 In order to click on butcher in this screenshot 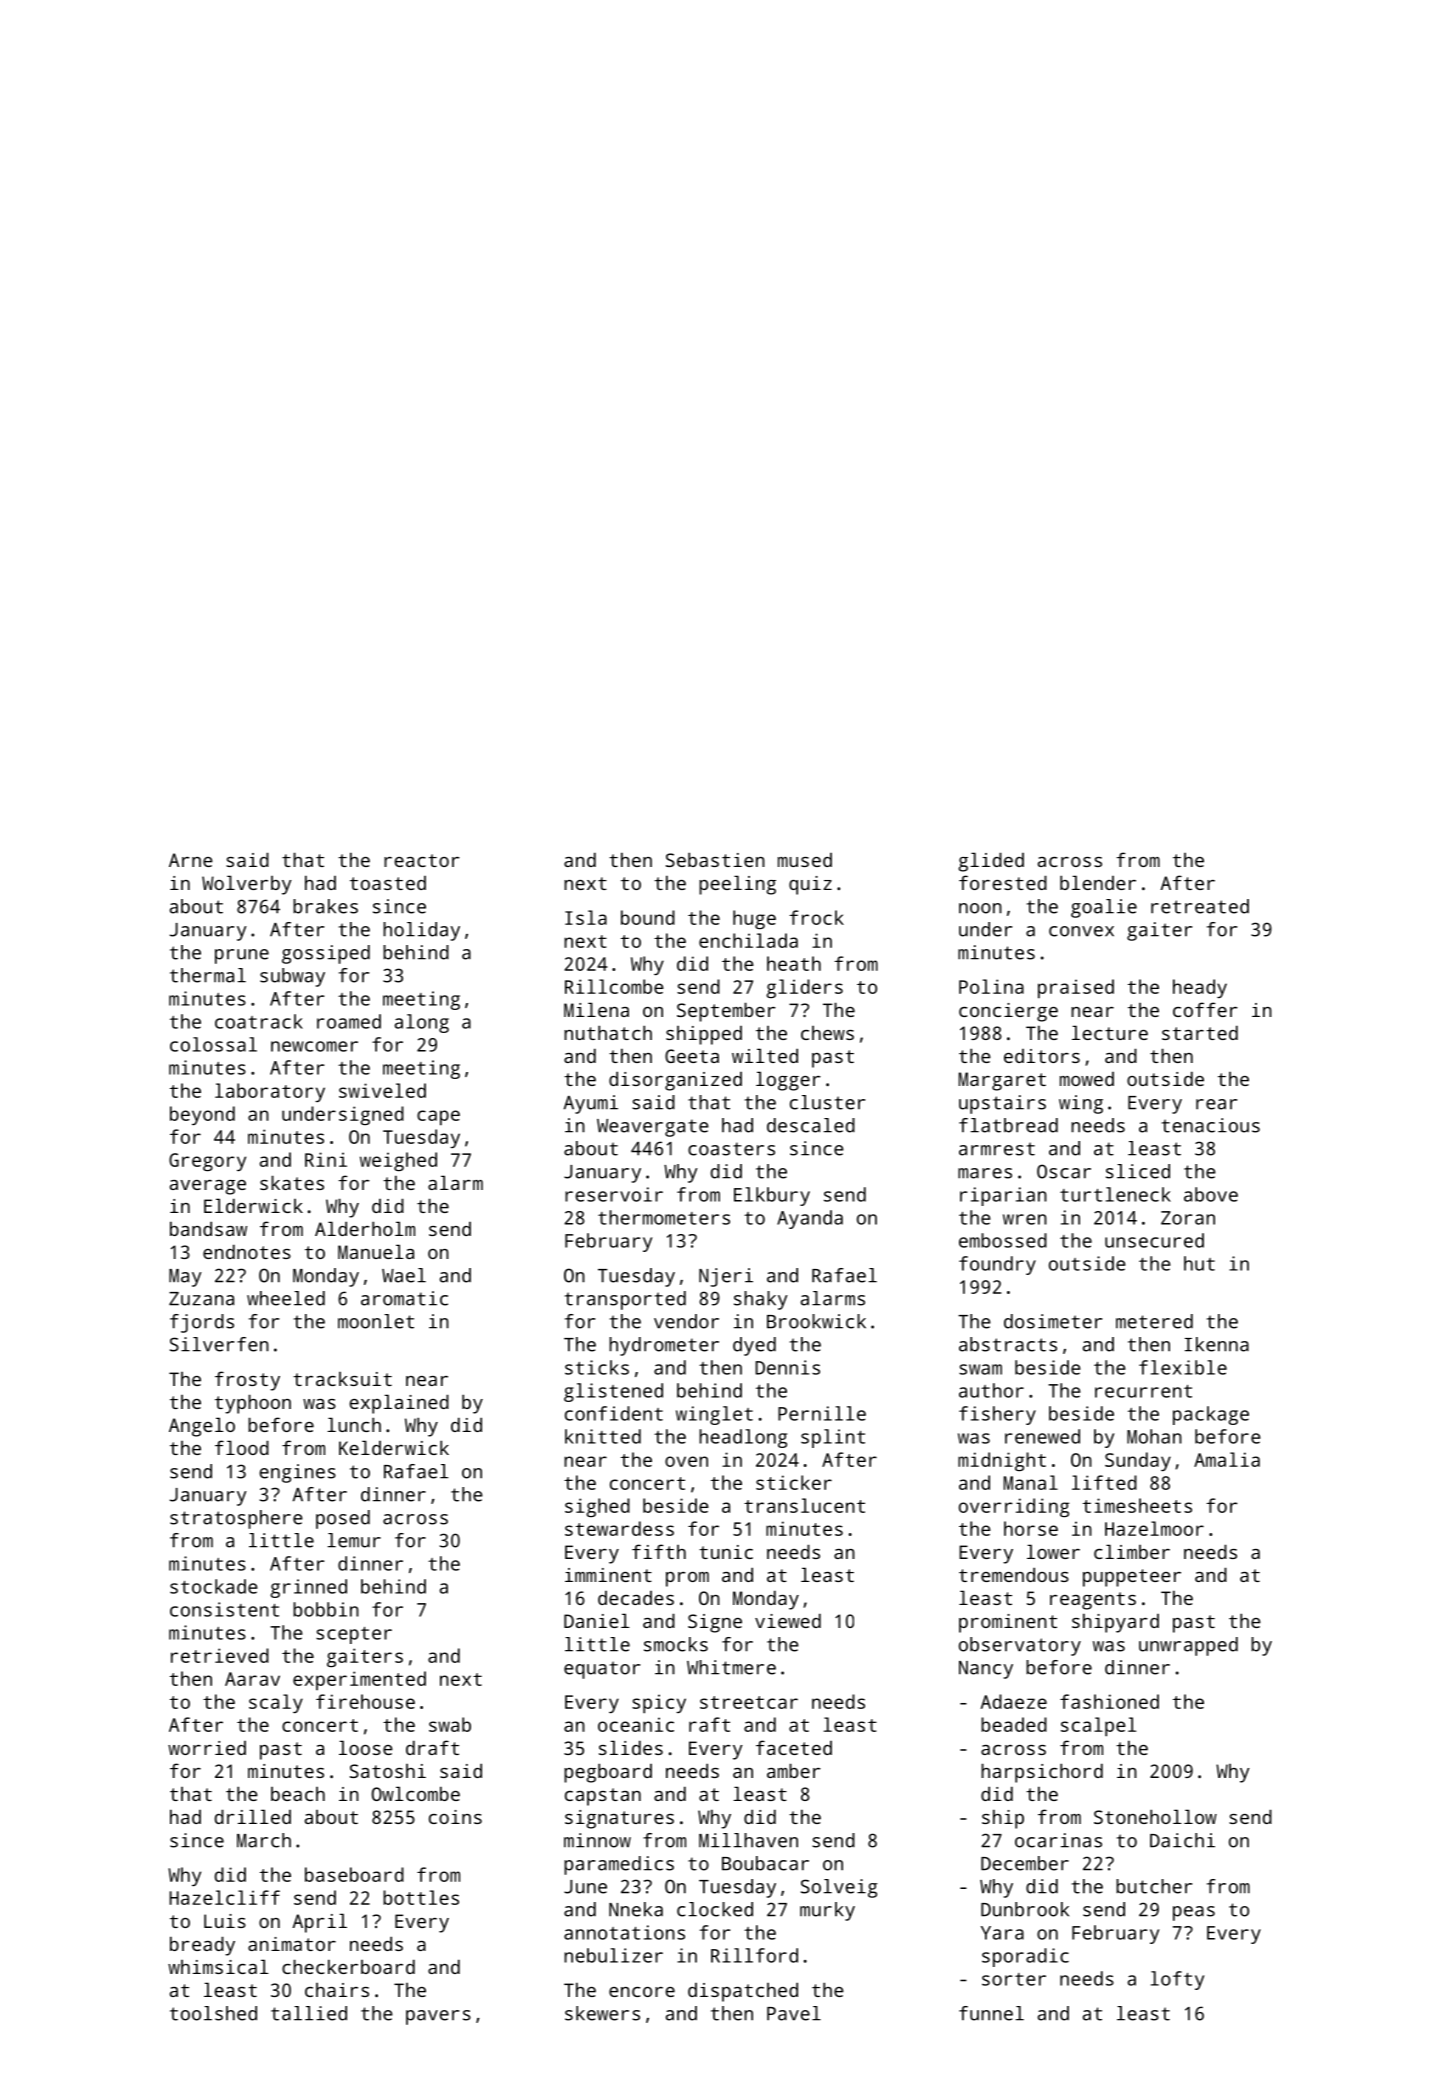, I will do `click(1154, 1886)`.
